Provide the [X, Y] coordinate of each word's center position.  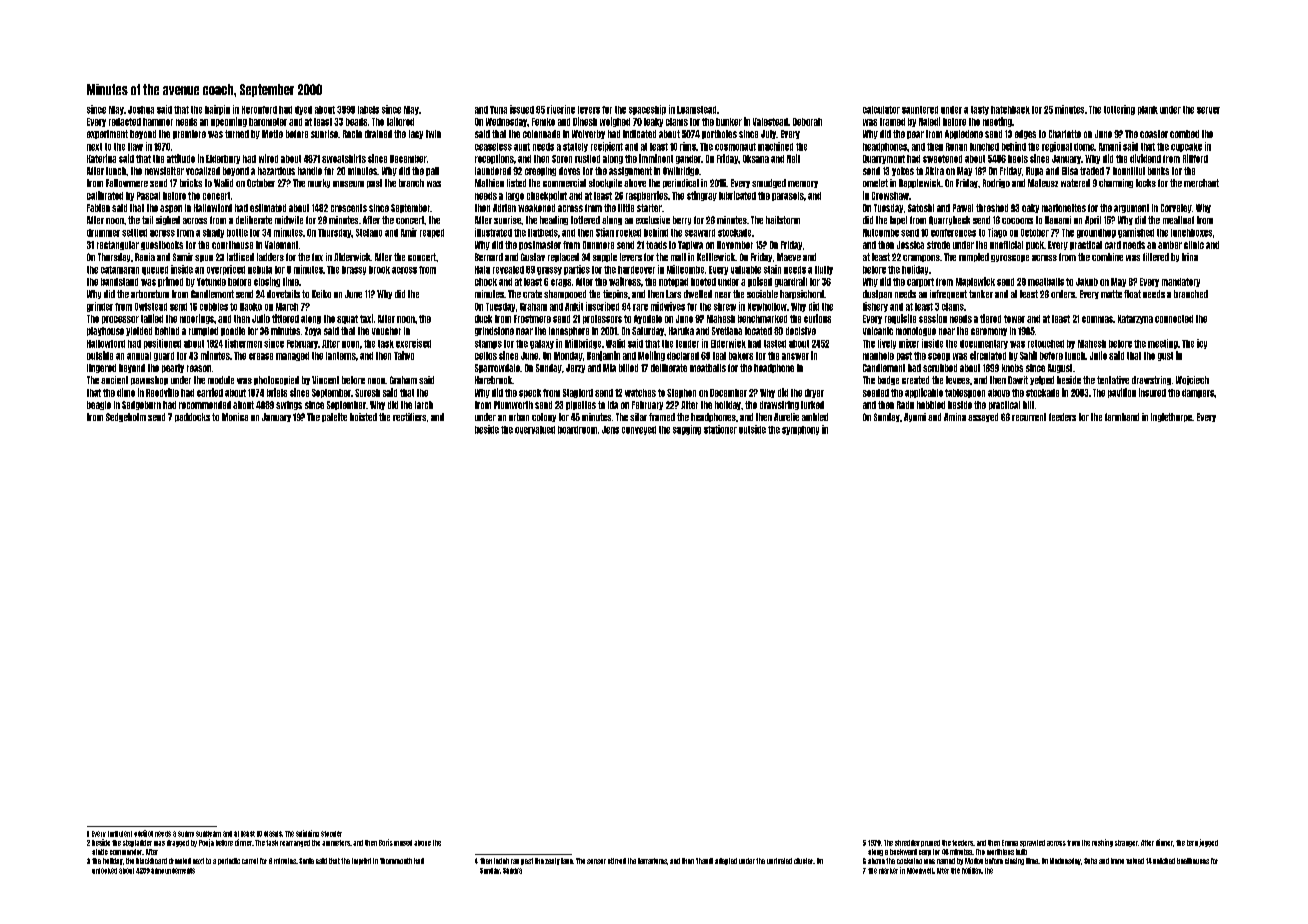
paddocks [192, 417]
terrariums [652, 861]
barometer [268, 122]
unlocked [104, 871]
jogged [1208, 843]
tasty [980, 110]
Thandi [704, 861]
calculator [881, 110]
